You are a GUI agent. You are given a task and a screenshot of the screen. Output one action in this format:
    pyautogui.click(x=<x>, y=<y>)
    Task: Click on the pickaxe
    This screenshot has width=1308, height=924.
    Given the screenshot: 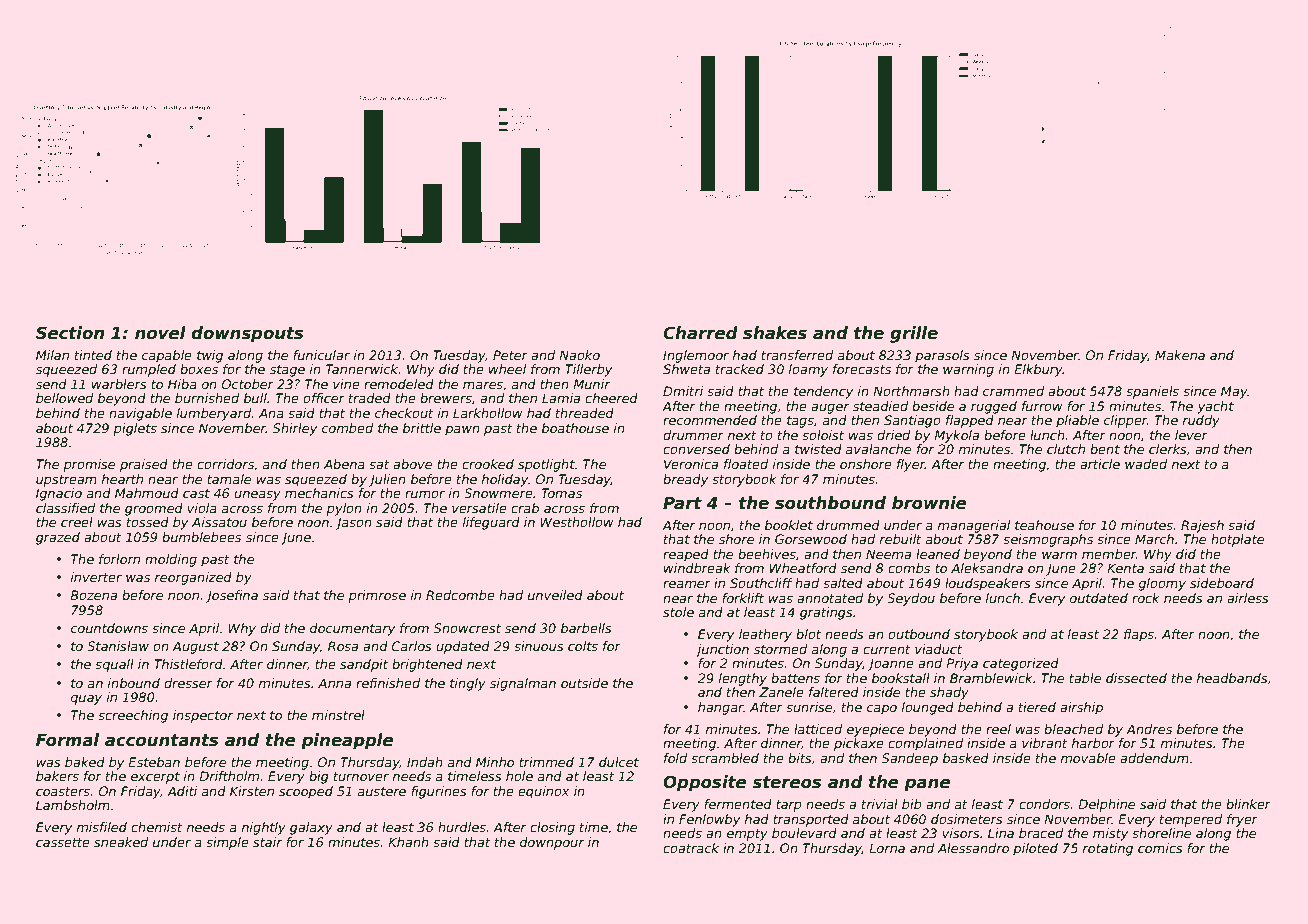 What is the action you would take?
    pyautogui.click(x=859, y=744)
